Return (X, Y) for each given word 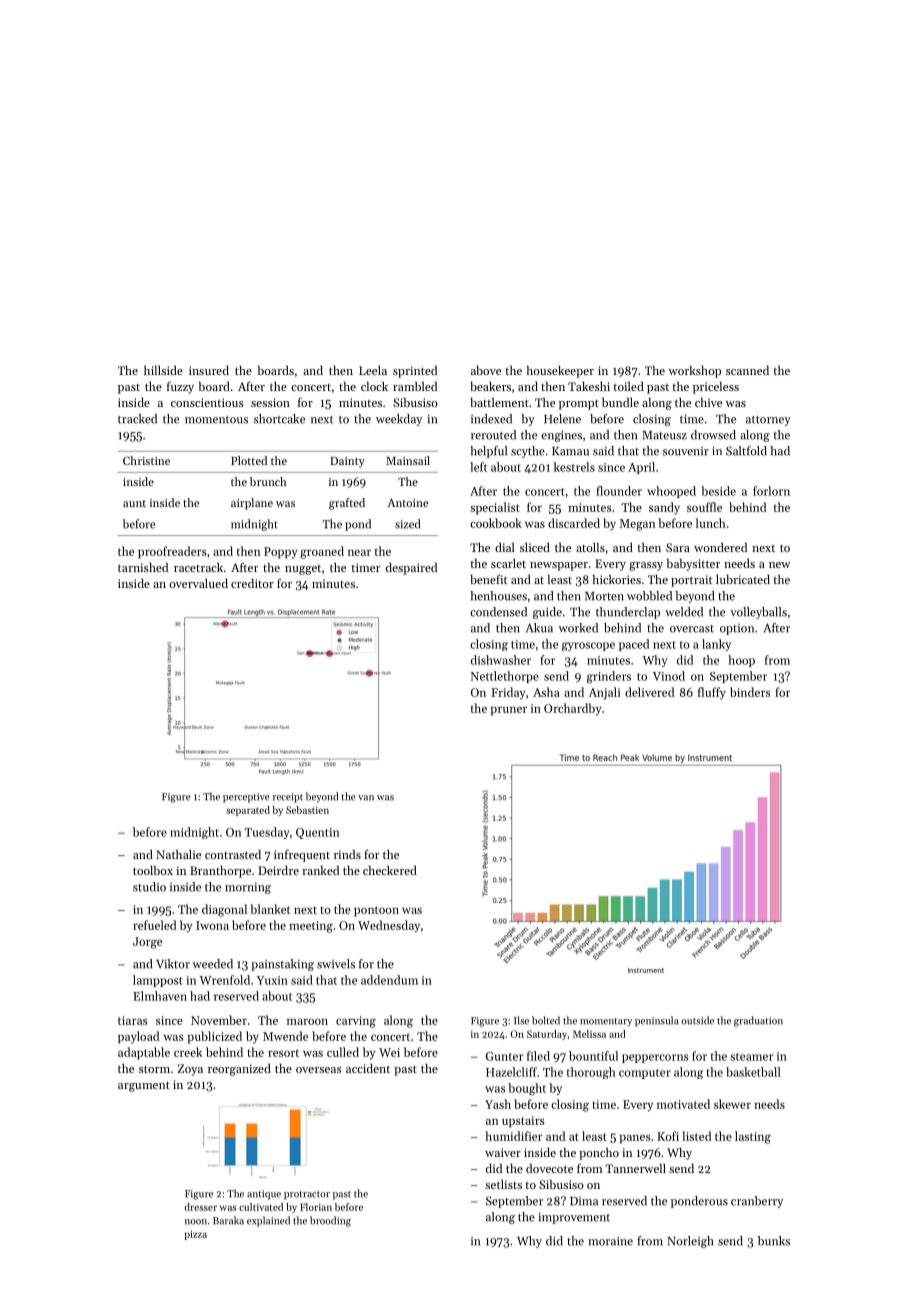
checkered (390, 870)
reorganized (239, 1070)
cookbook (496, 523)
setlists (503, 1184)
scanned (747, 370)
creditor (252, 583)
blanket (270, 909)
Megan (637, 525)
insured (209, 370)
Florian (316, 1207)
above (486, 370)
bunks (774, 1241)
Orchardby (572, 709)
